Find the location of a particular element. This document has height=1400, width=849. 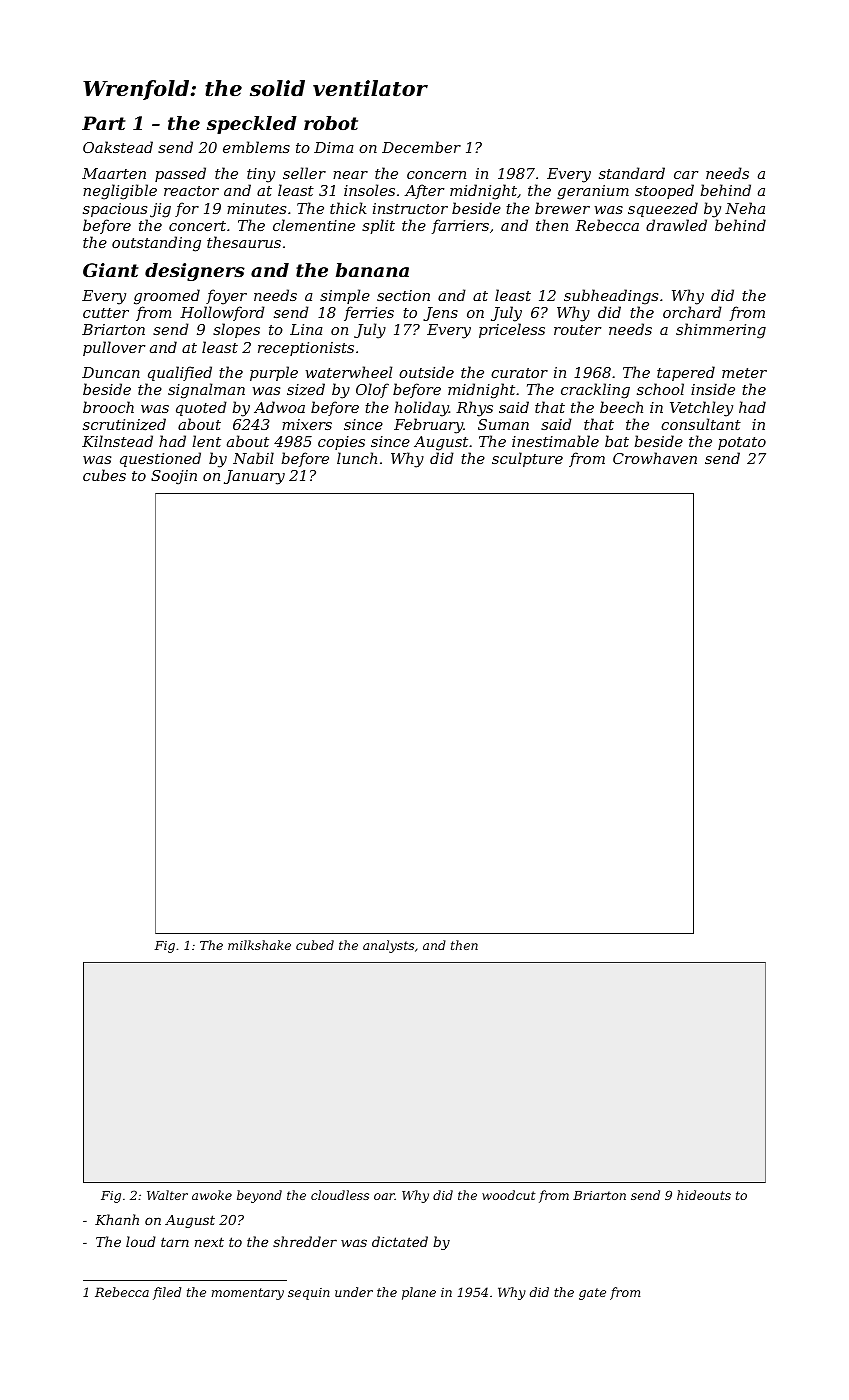

sculpture is located at coordinates (527, 459).
